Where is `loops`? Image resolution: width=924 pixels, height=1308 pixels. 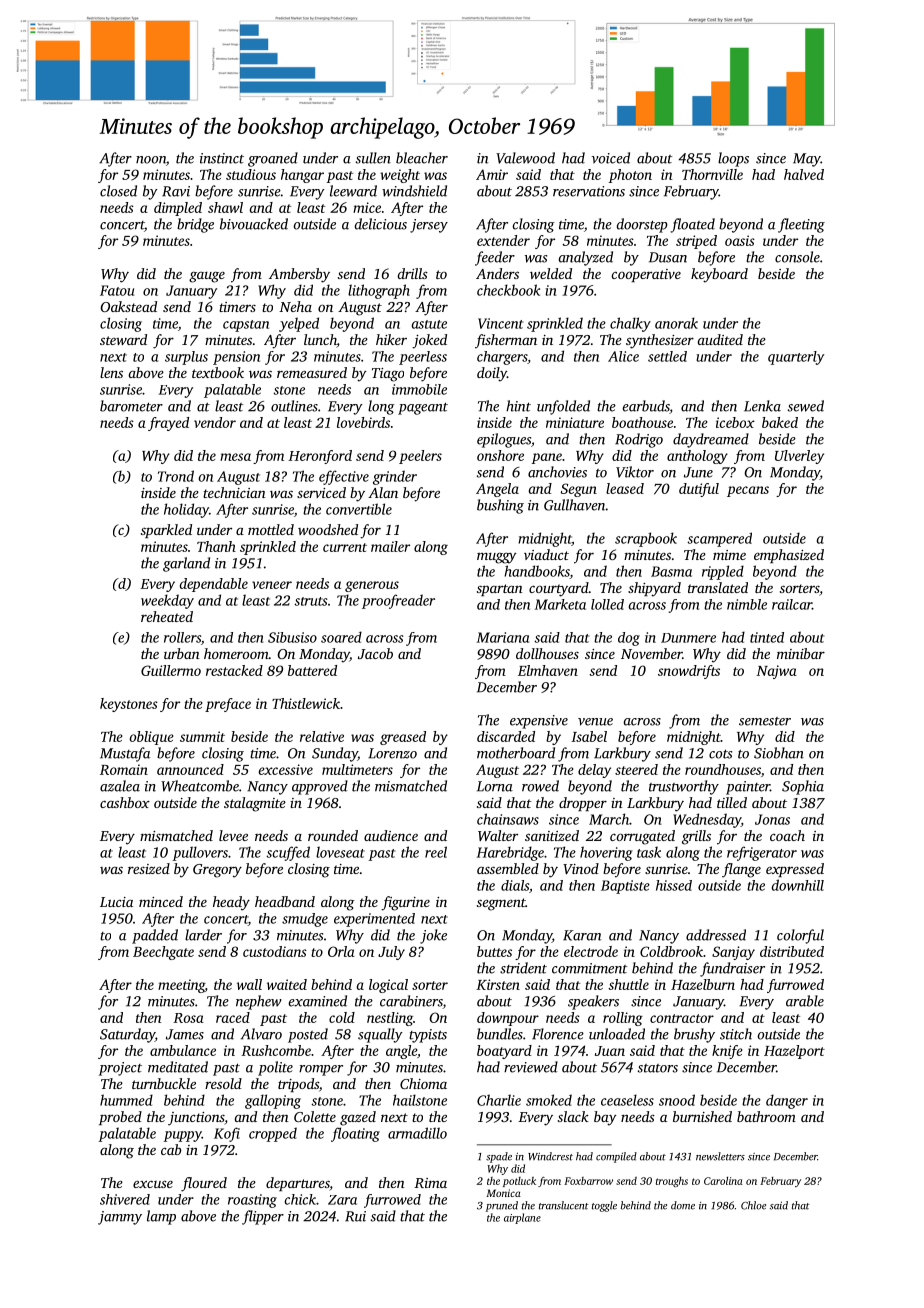
loops is located at coordinates (733, 159).
